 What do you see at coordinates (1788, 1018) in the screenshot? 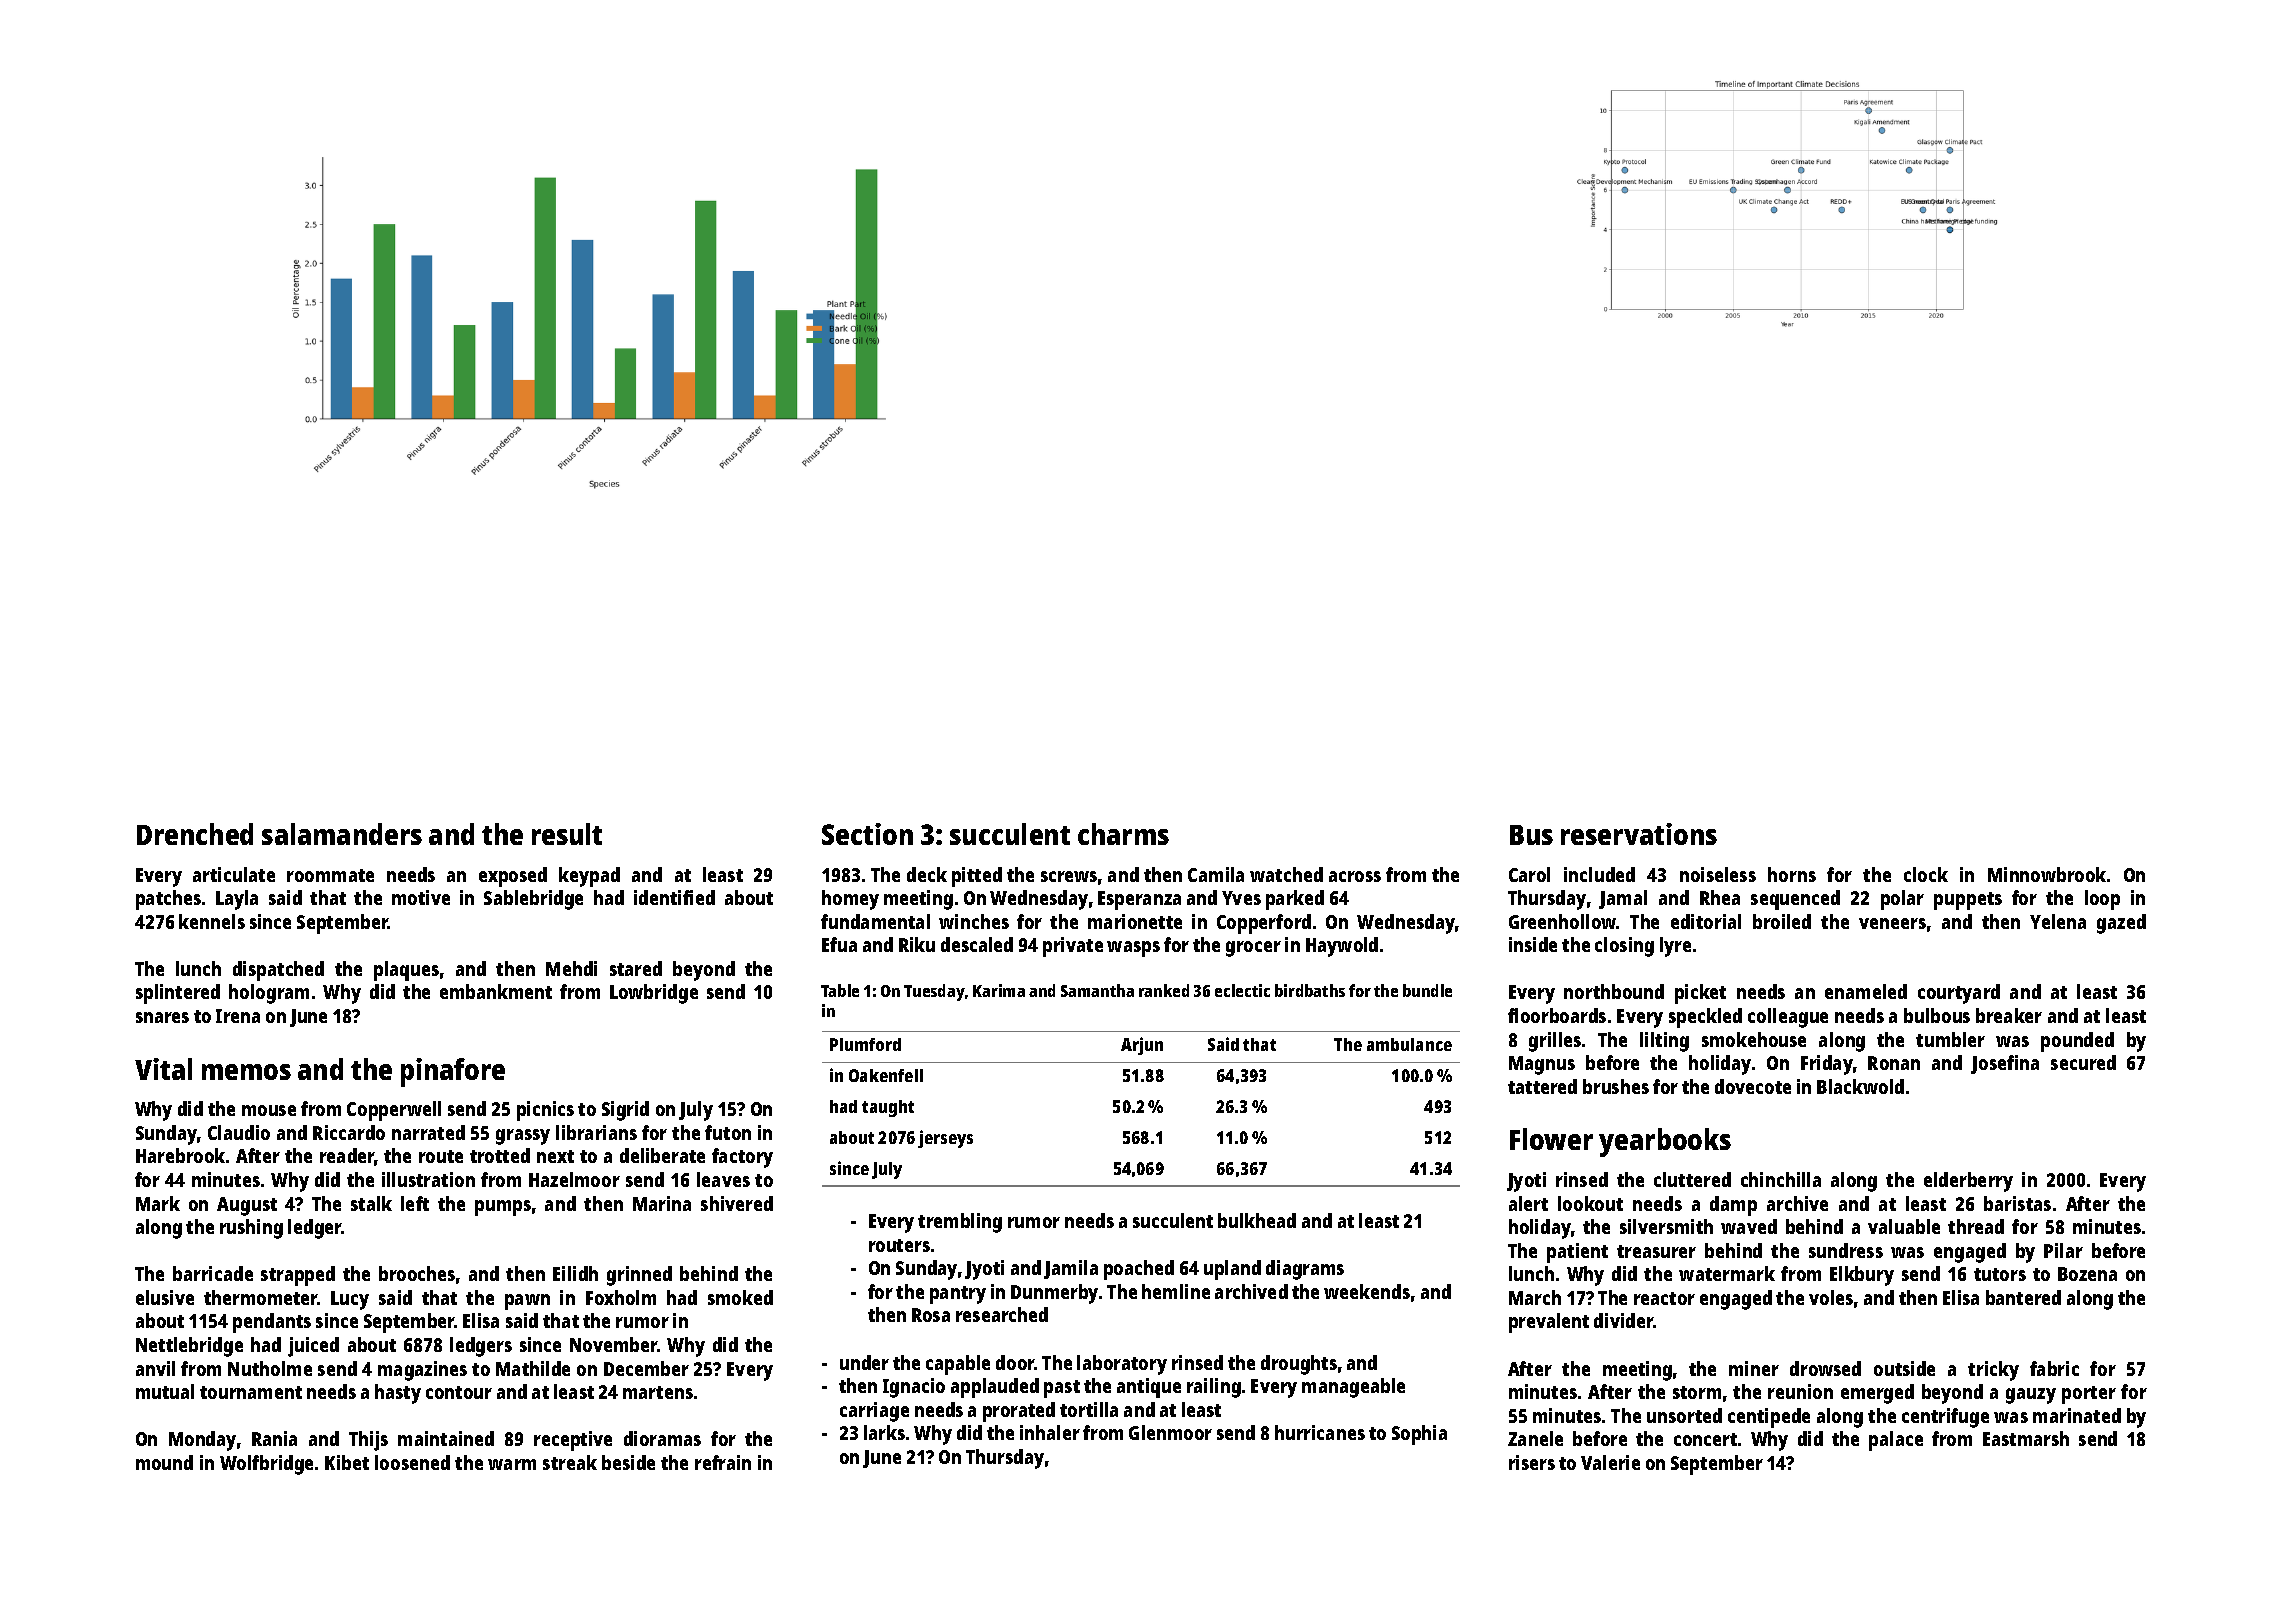
I see `colleague` at bounding box center [1788, 1018].
